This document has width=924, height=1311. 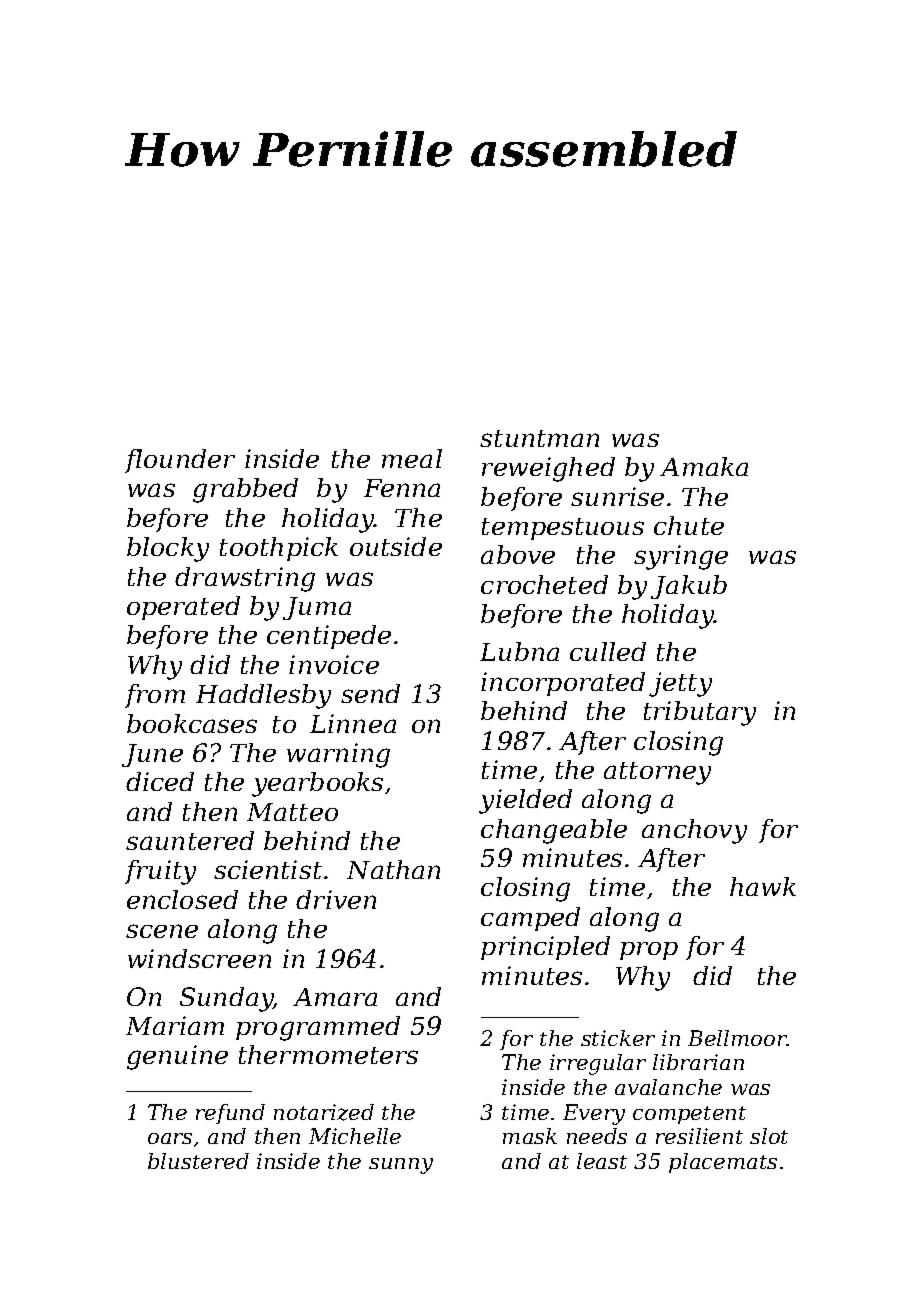 What do you see at coordinates (539, 438) in the document?
I see `stuntman` at bounding box center [539, 438].
